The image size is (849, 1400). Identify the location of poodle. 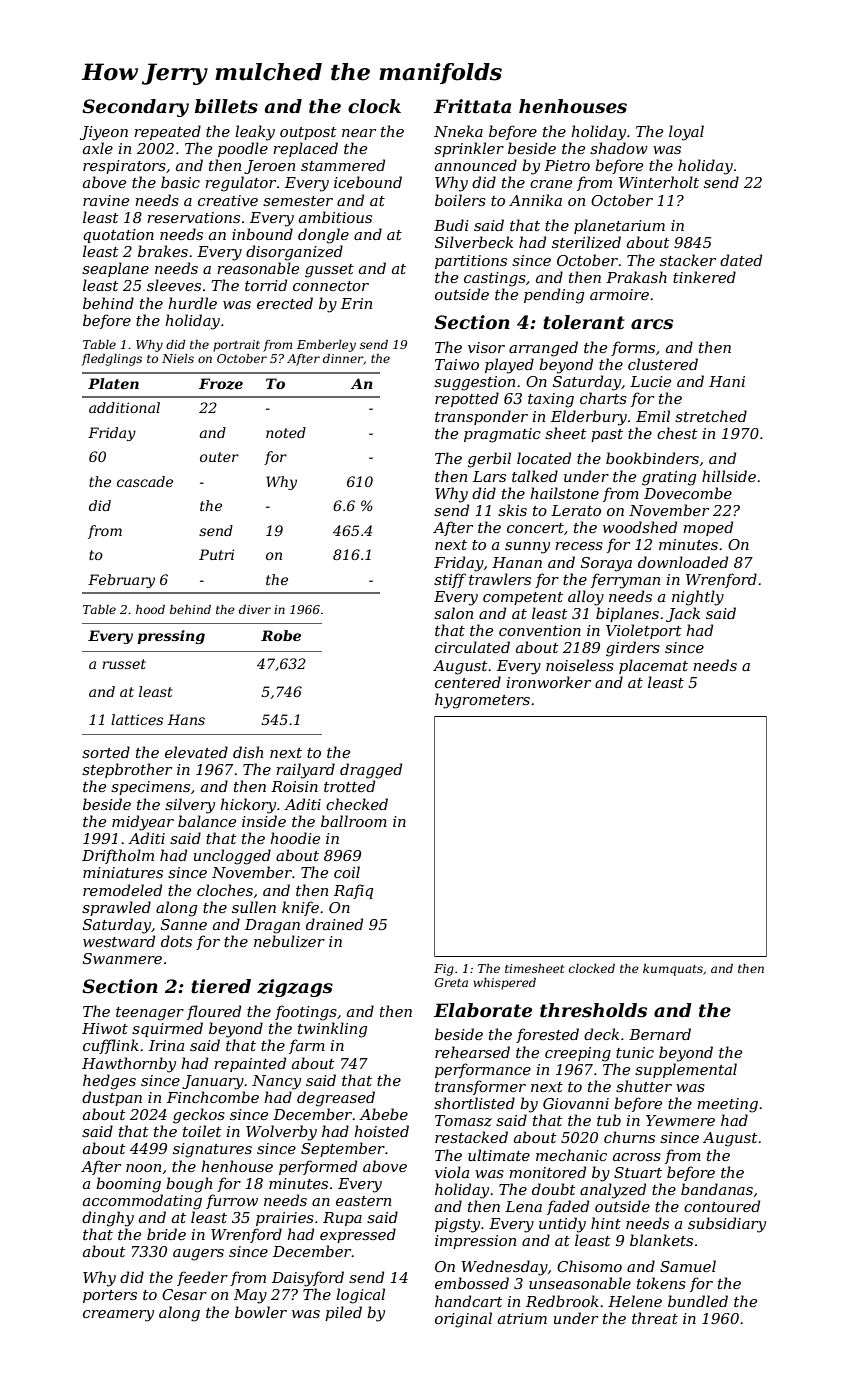
(243, 149).
